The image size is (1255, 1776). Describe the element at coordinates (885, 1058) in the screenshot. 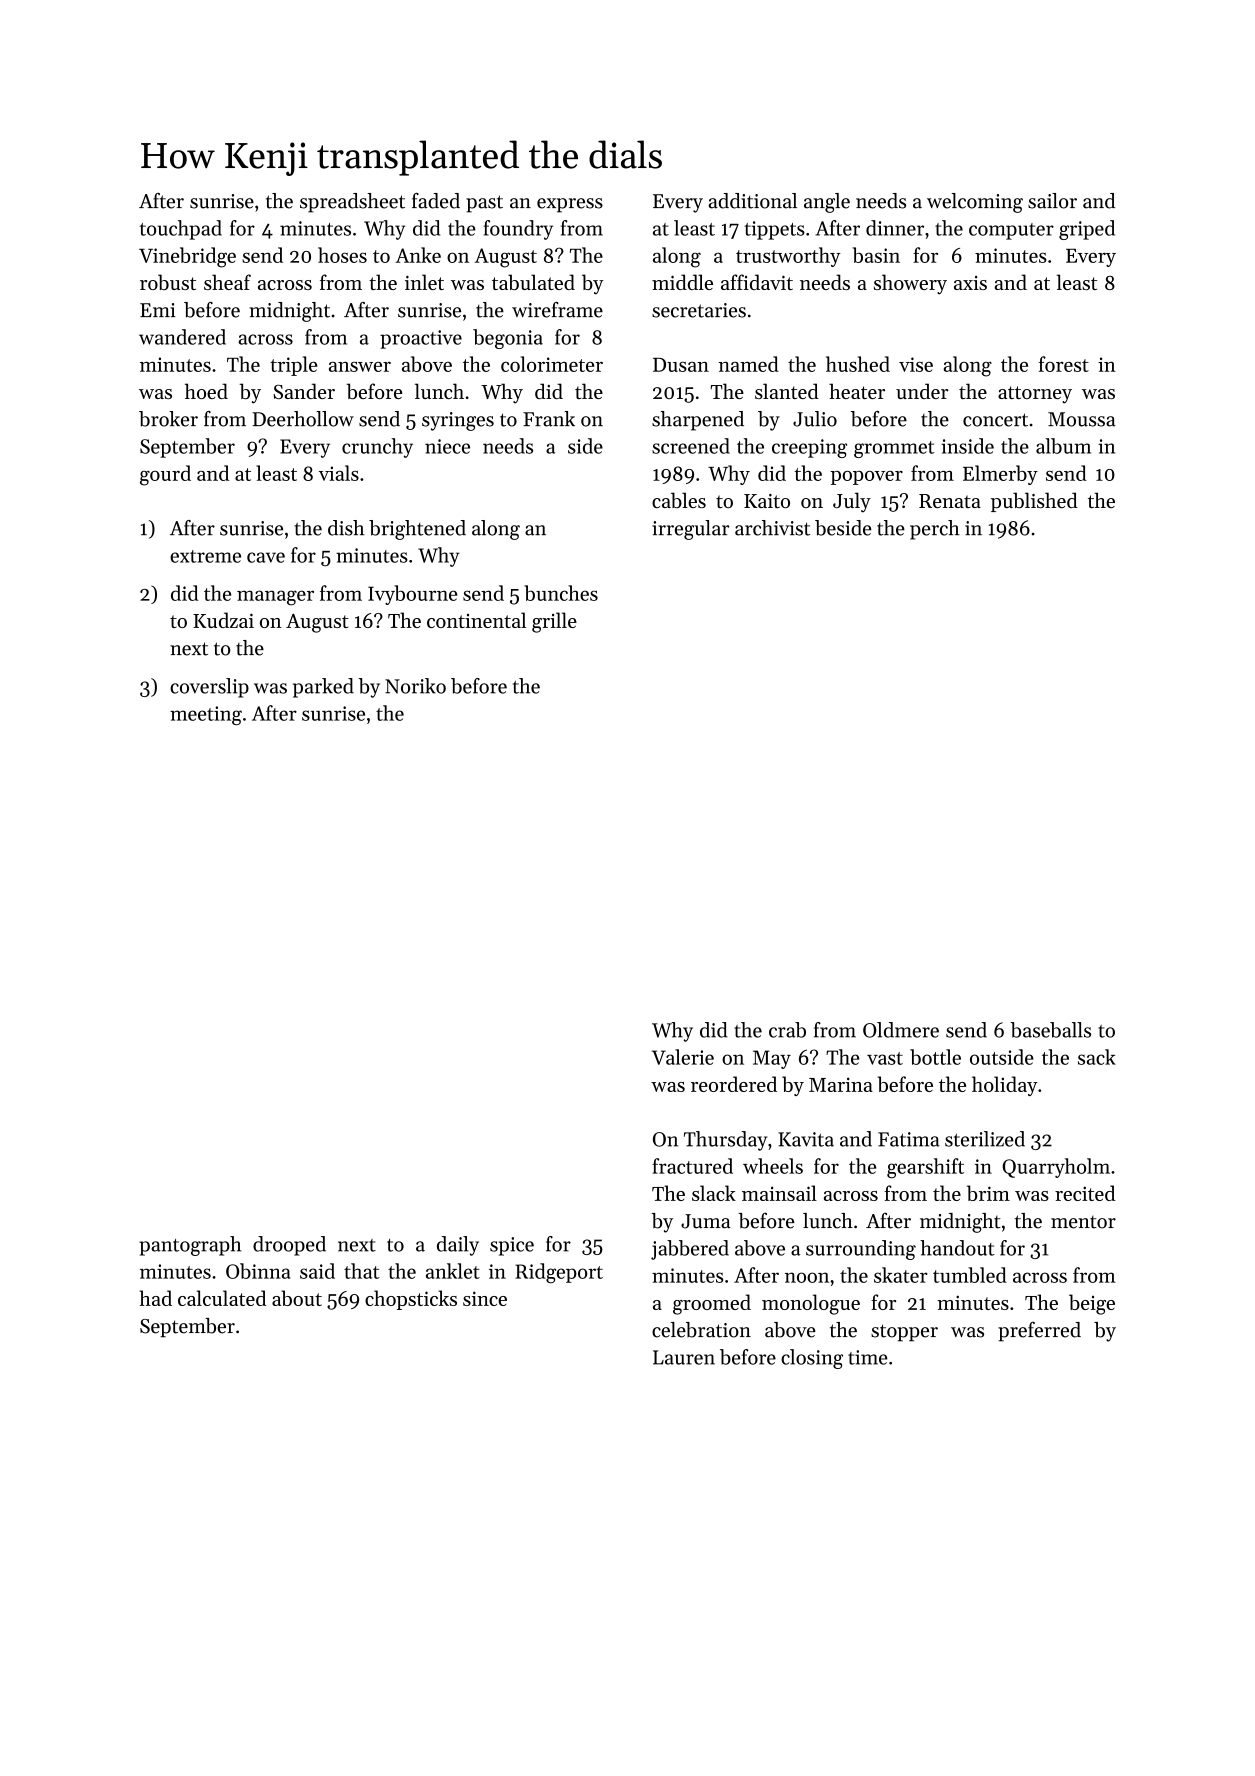

I see `vast` at that location.
